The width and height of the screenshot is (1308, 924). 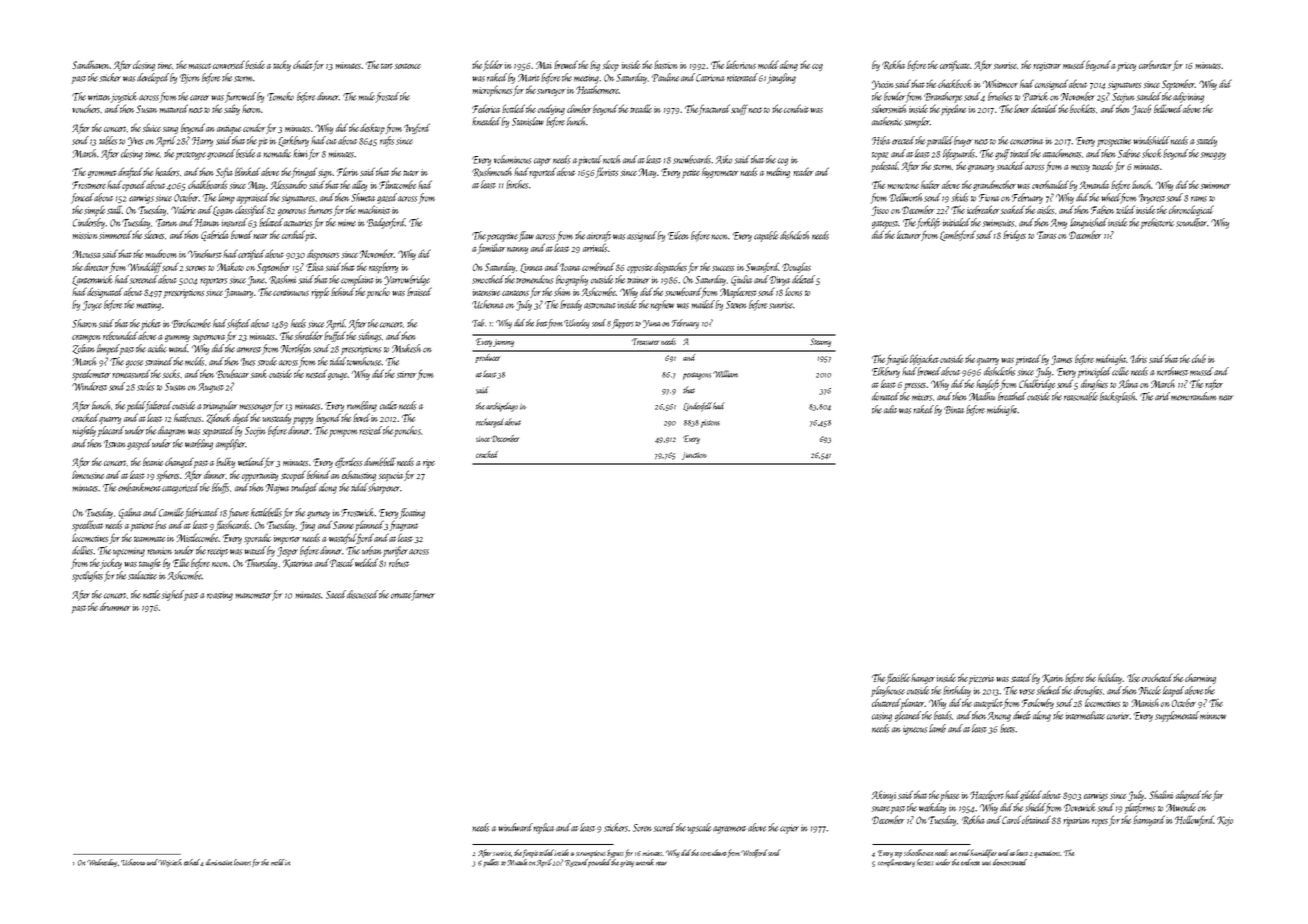 I want to click on Wednesday, so click(x=102, y=863).
